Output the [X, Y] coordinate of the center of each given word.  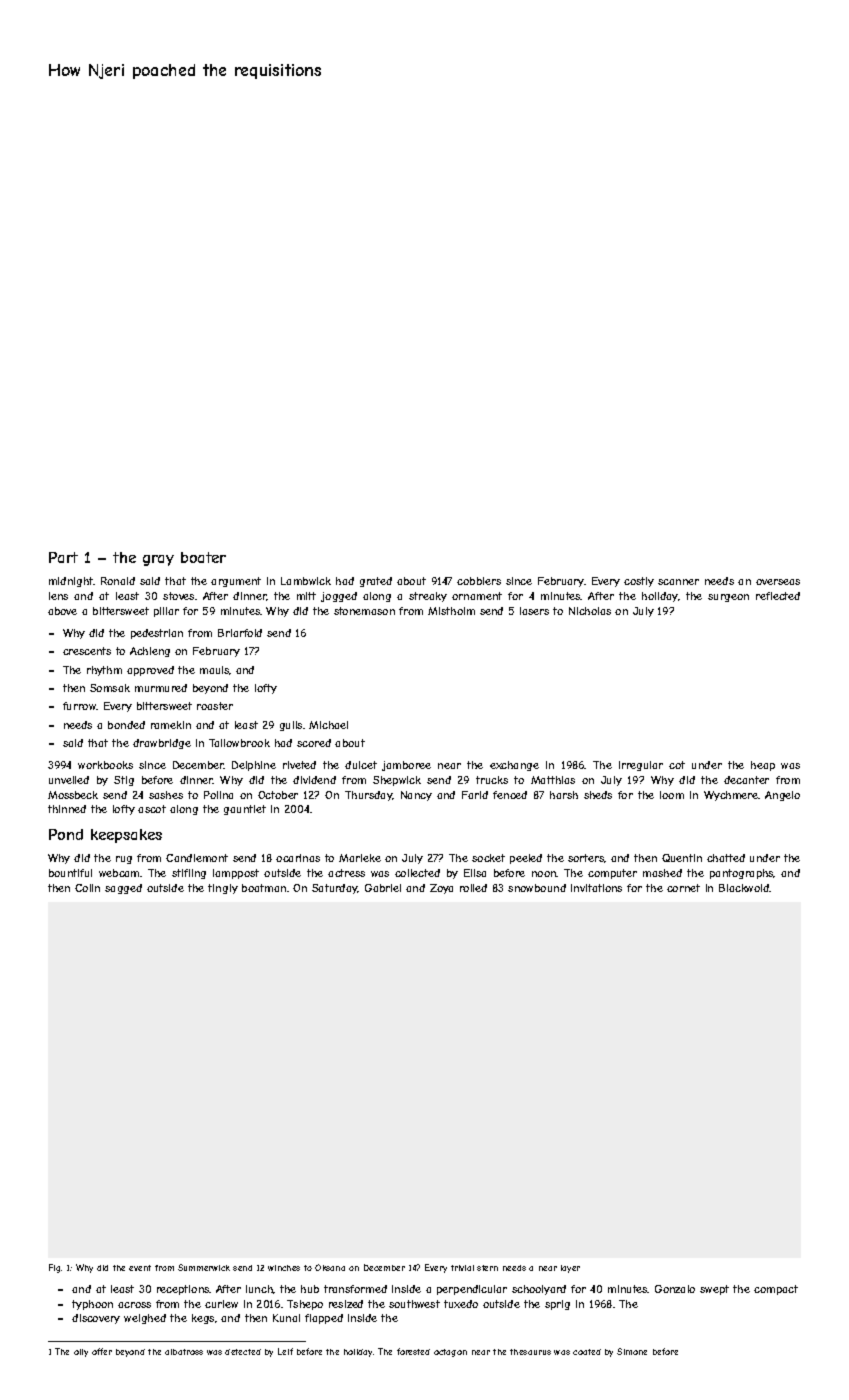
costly [639, 582]
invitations [596, 888]
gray [158, 560]
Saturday [335, 889]
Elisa [475, 873]
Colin [87, 888]
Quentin [682, 858]
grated [376, 582]
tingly [223, 889]
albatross [184, 1352]
